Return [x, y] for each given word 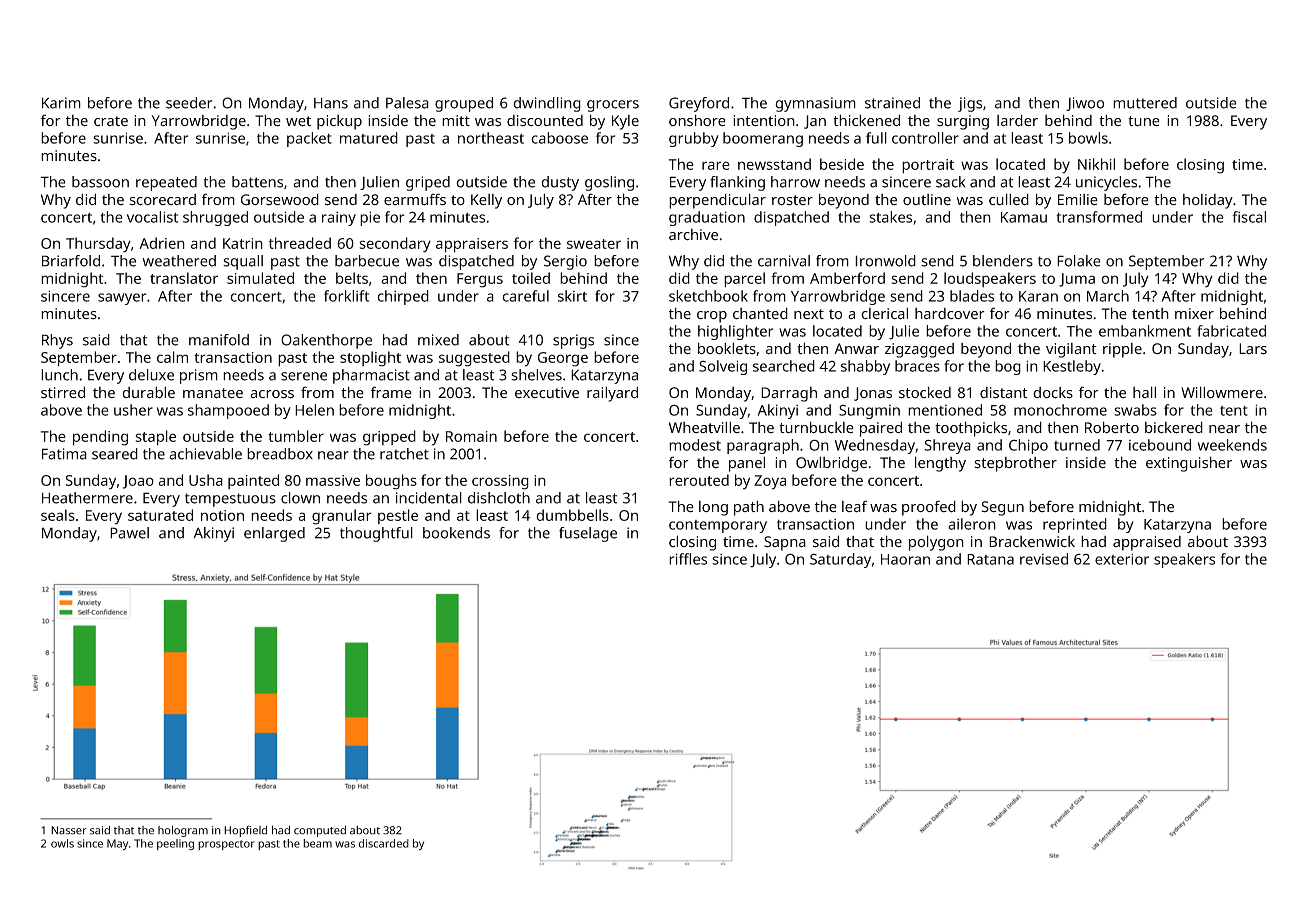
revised [1044, 559]
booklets [727, 348]
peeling [175, 844]
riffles [688, 559]
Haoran [905, 559]
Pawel [129, 533]
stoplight [370, 359]
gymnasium [815, 104]
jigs [970, 104]
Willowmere [1222, 392]
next [809, 314]
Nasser [69, 830]
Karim [61, 103]
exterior [1122, 559]
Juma [1077, 280]
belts [352, 278]
